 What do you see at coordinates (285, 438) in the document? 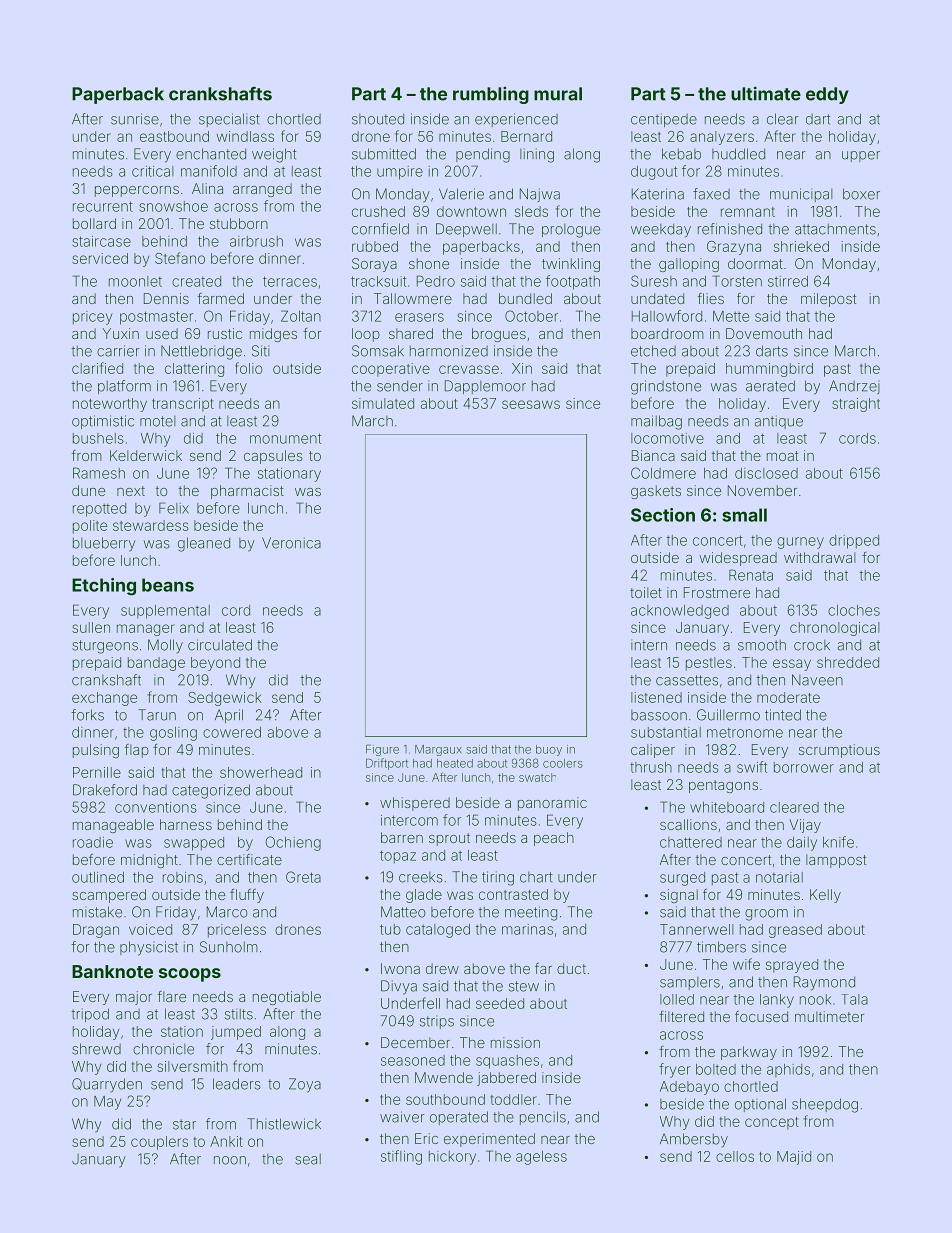
I see `monument` at bounding box center [285, 438].
